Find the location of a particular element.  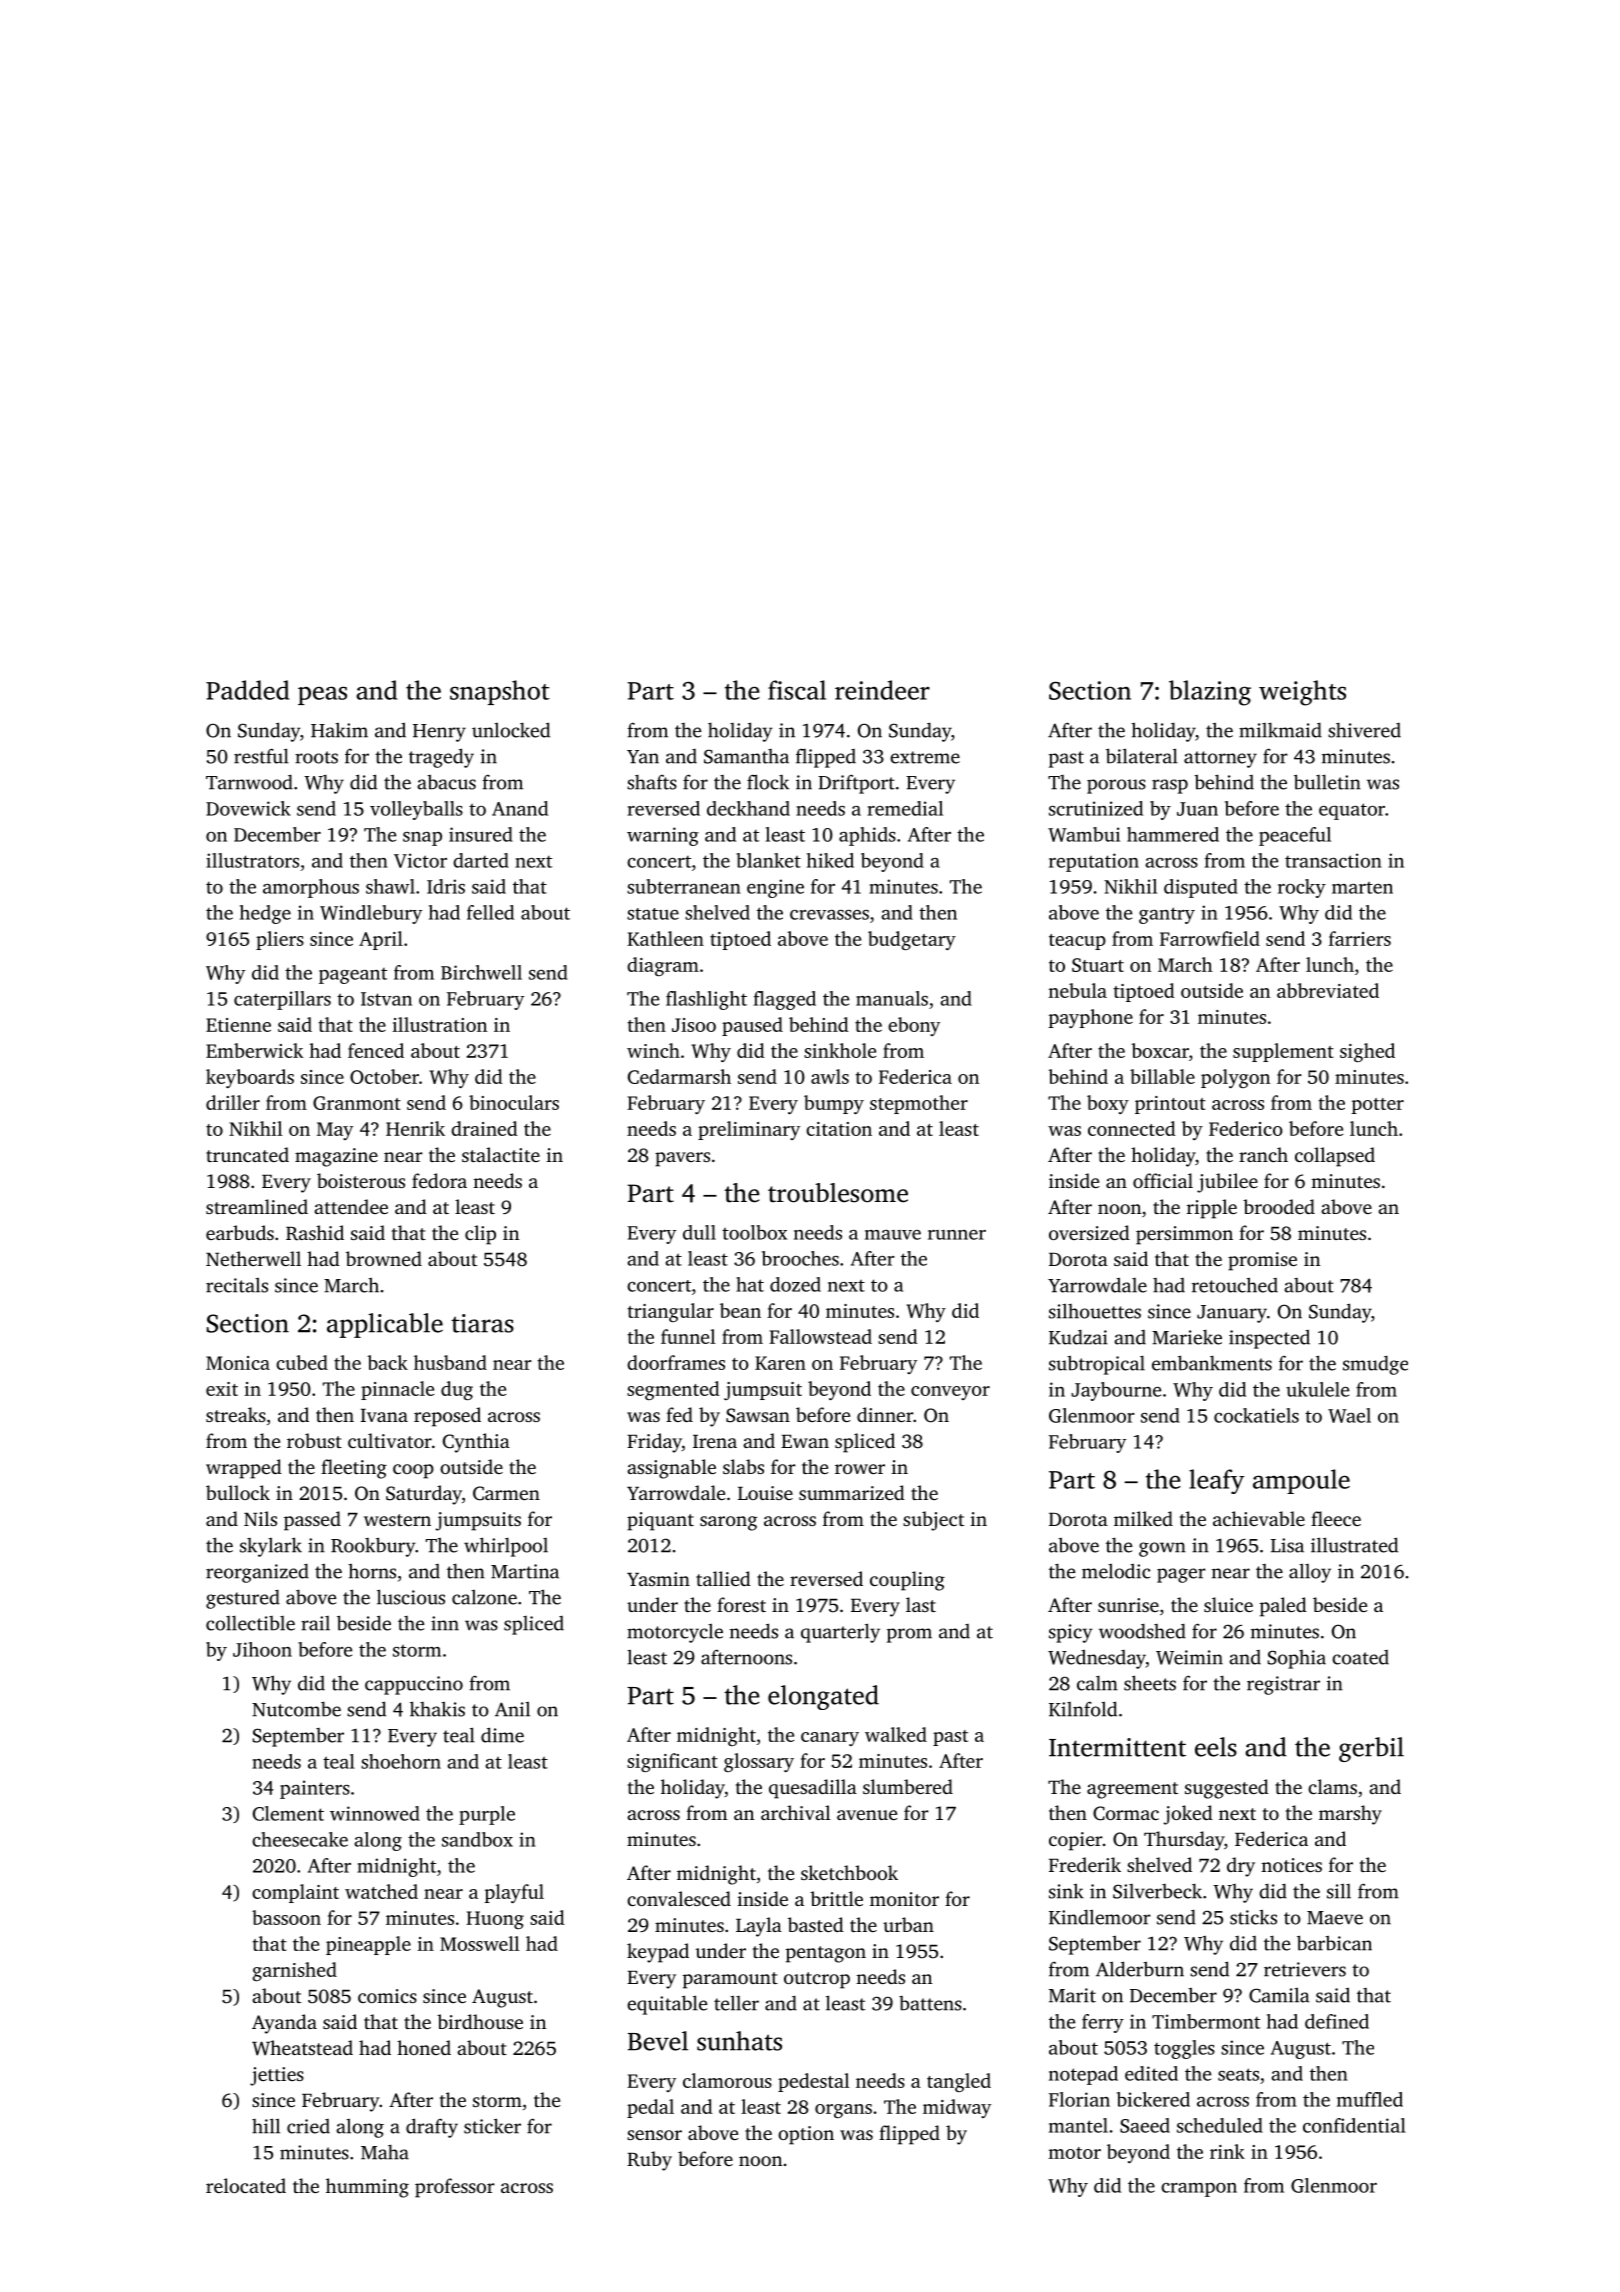

sunrise is located at coordinates (1128, 1605).
